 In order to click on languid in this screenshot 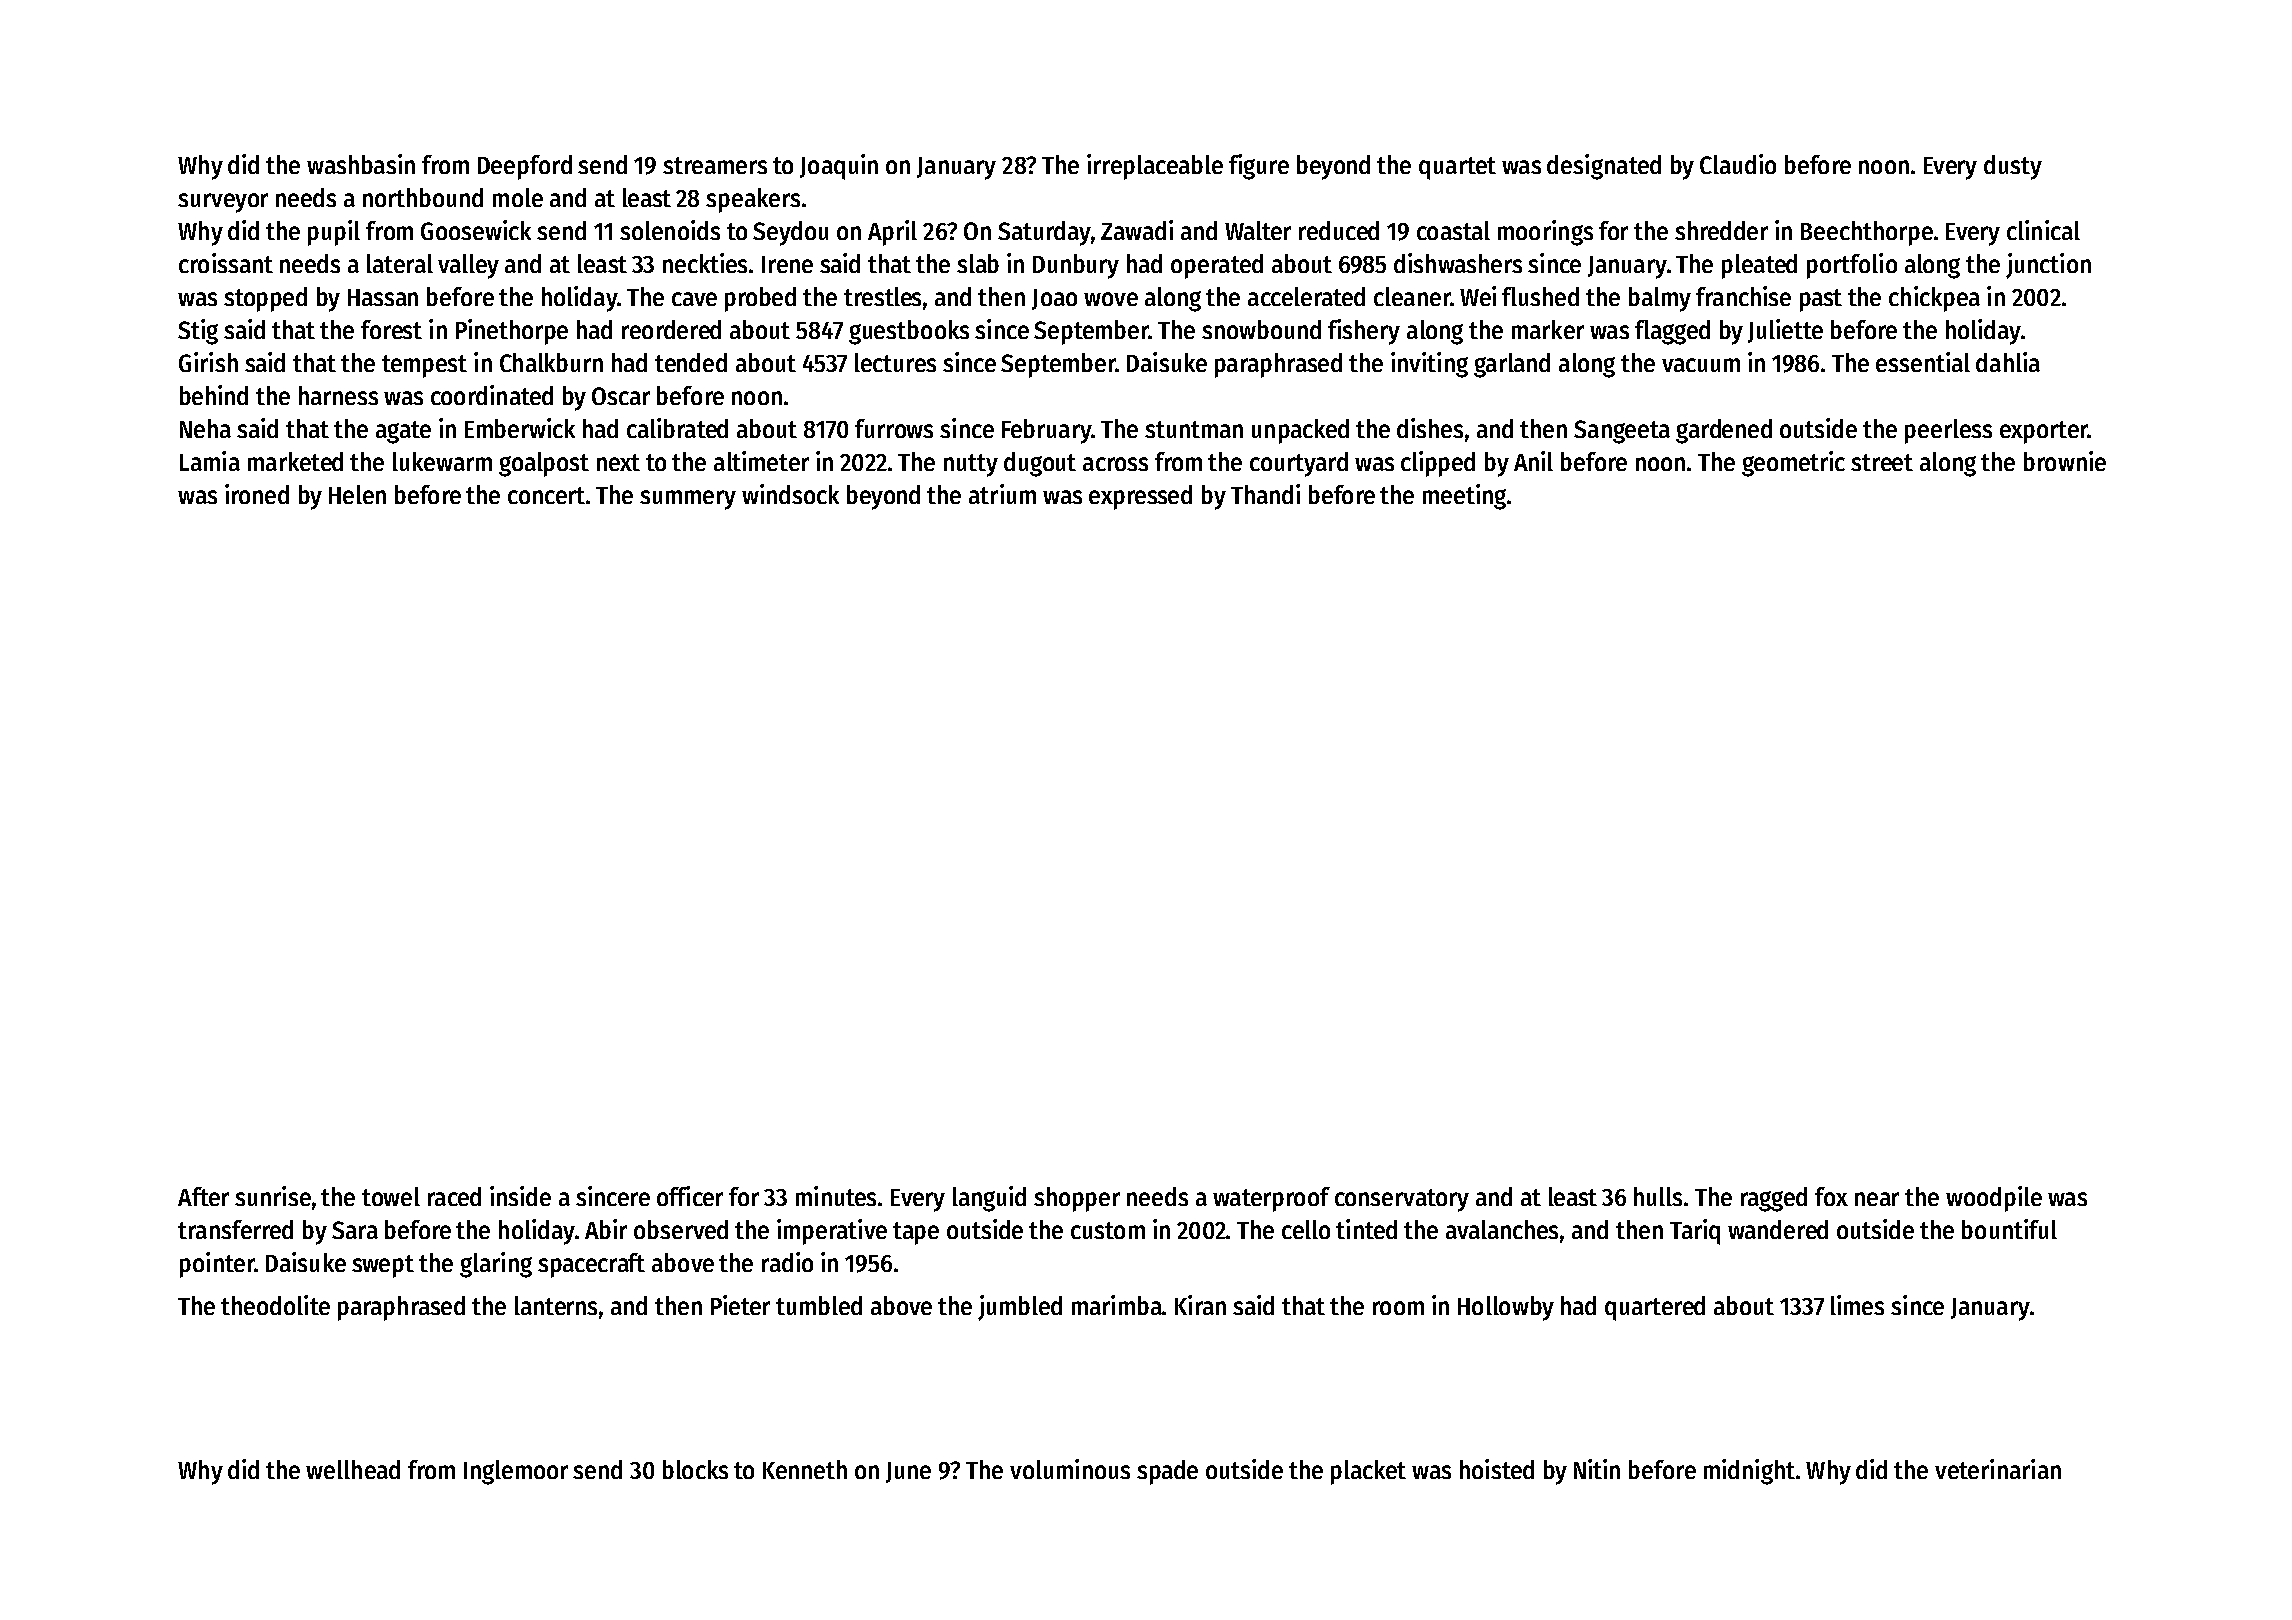, I will do `click(989, 1199)`.
